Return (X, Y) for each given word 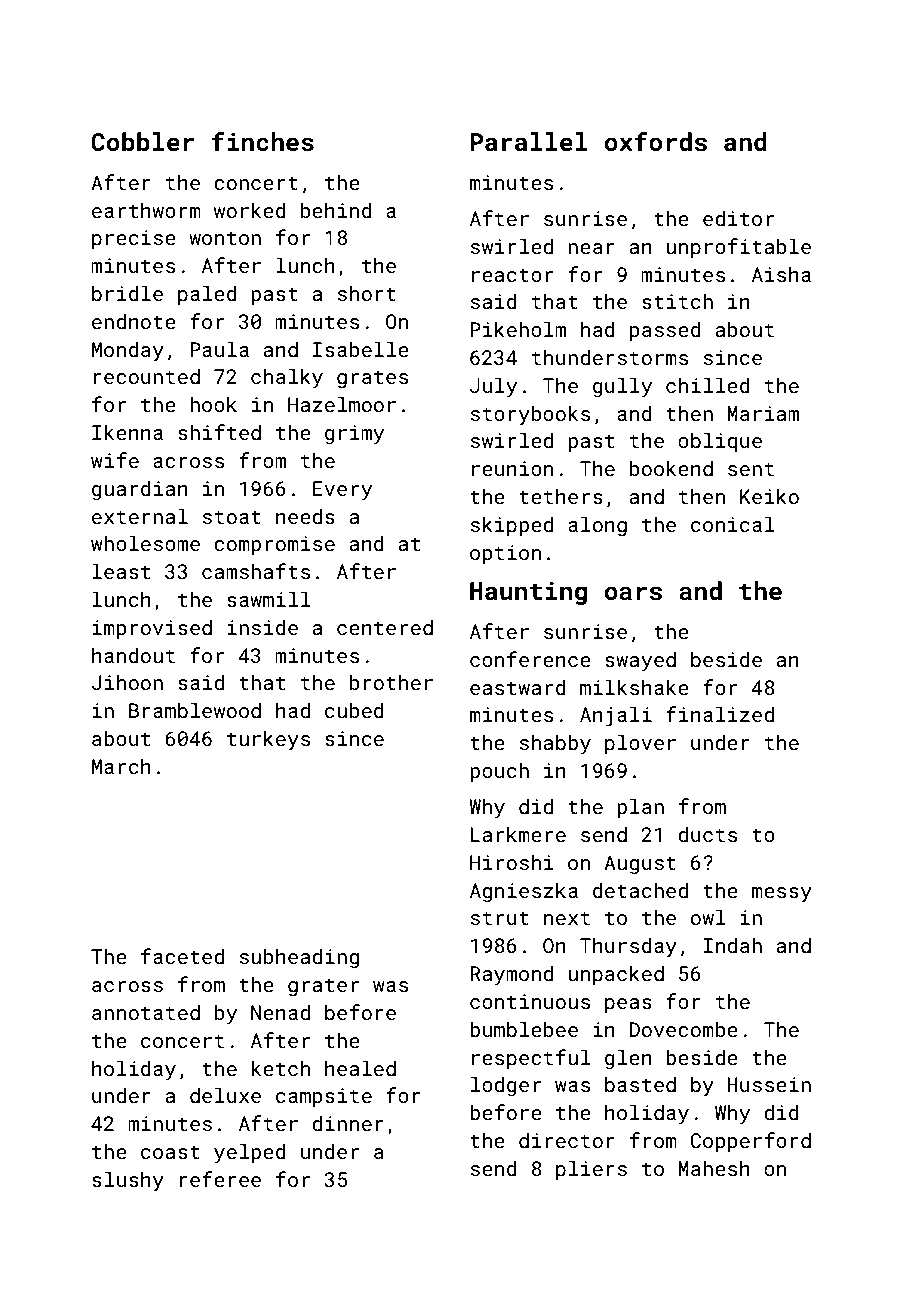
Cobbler (142, 141)
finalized (720, 714)
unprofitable (738, 248)
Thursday (628, 947)
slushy (128, 1181)
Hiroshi (512, 862)
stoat (232, 517)
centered (385, 627)
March (121, 766)
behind (336, 210)
